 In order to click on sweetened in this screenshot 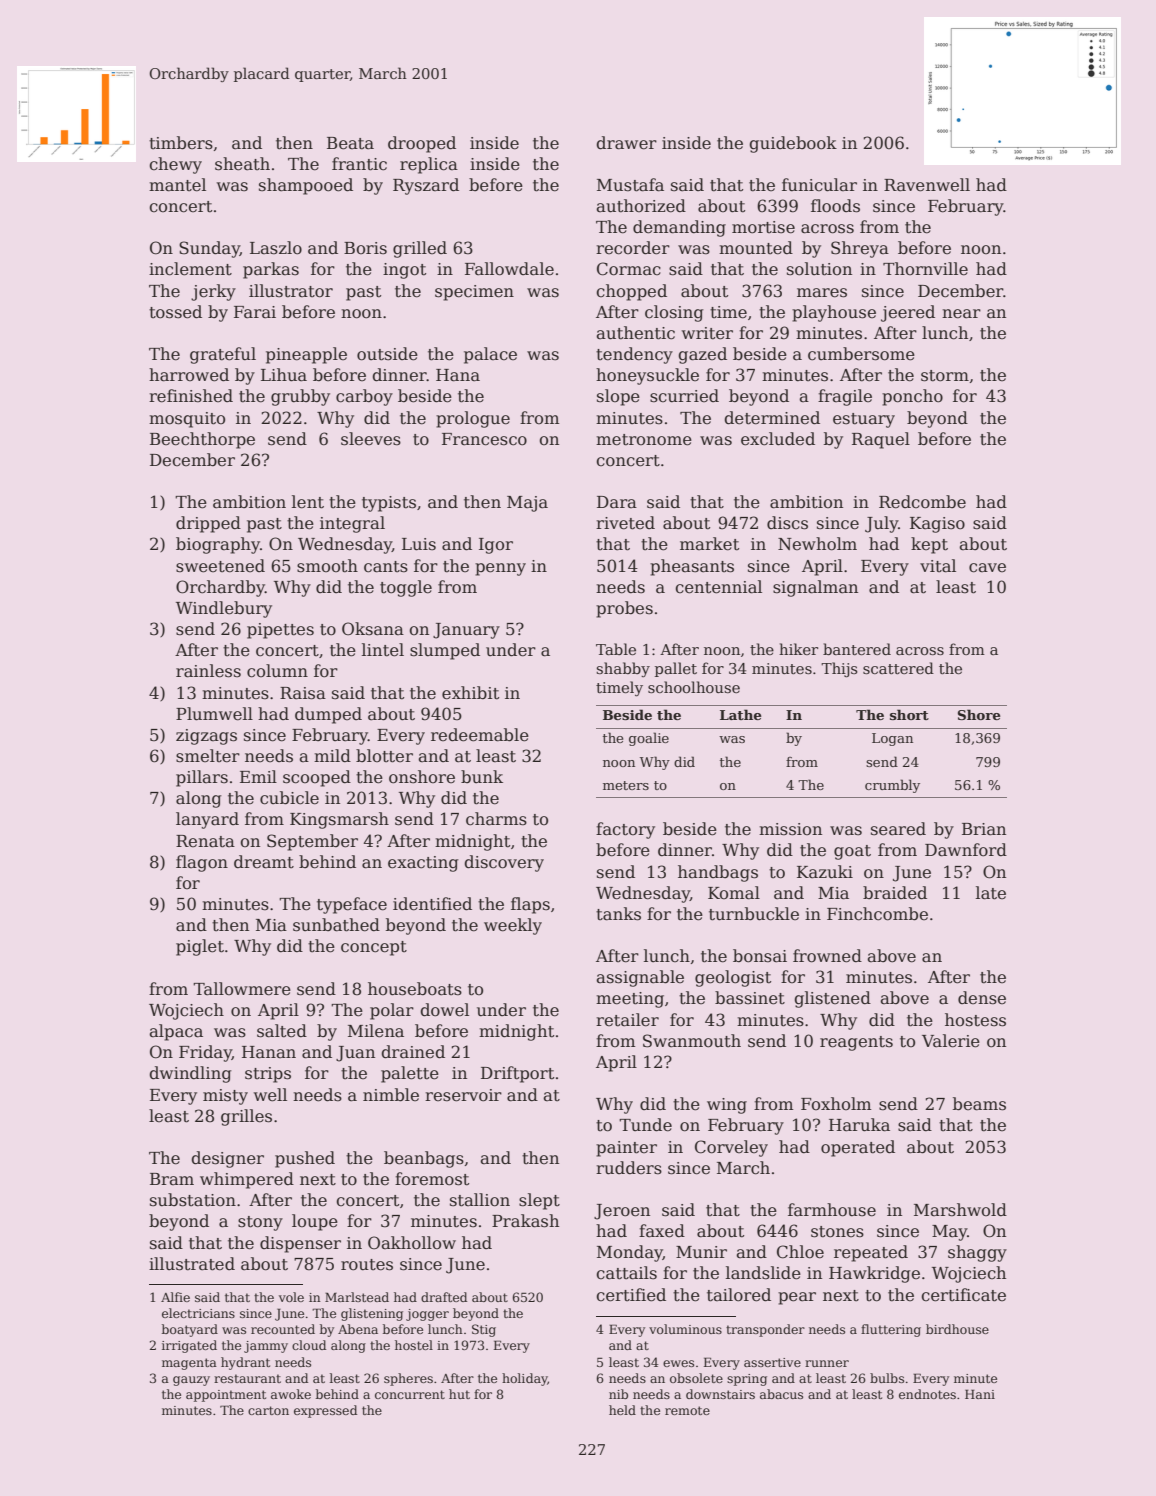, I will do `click(220, 566)`.
